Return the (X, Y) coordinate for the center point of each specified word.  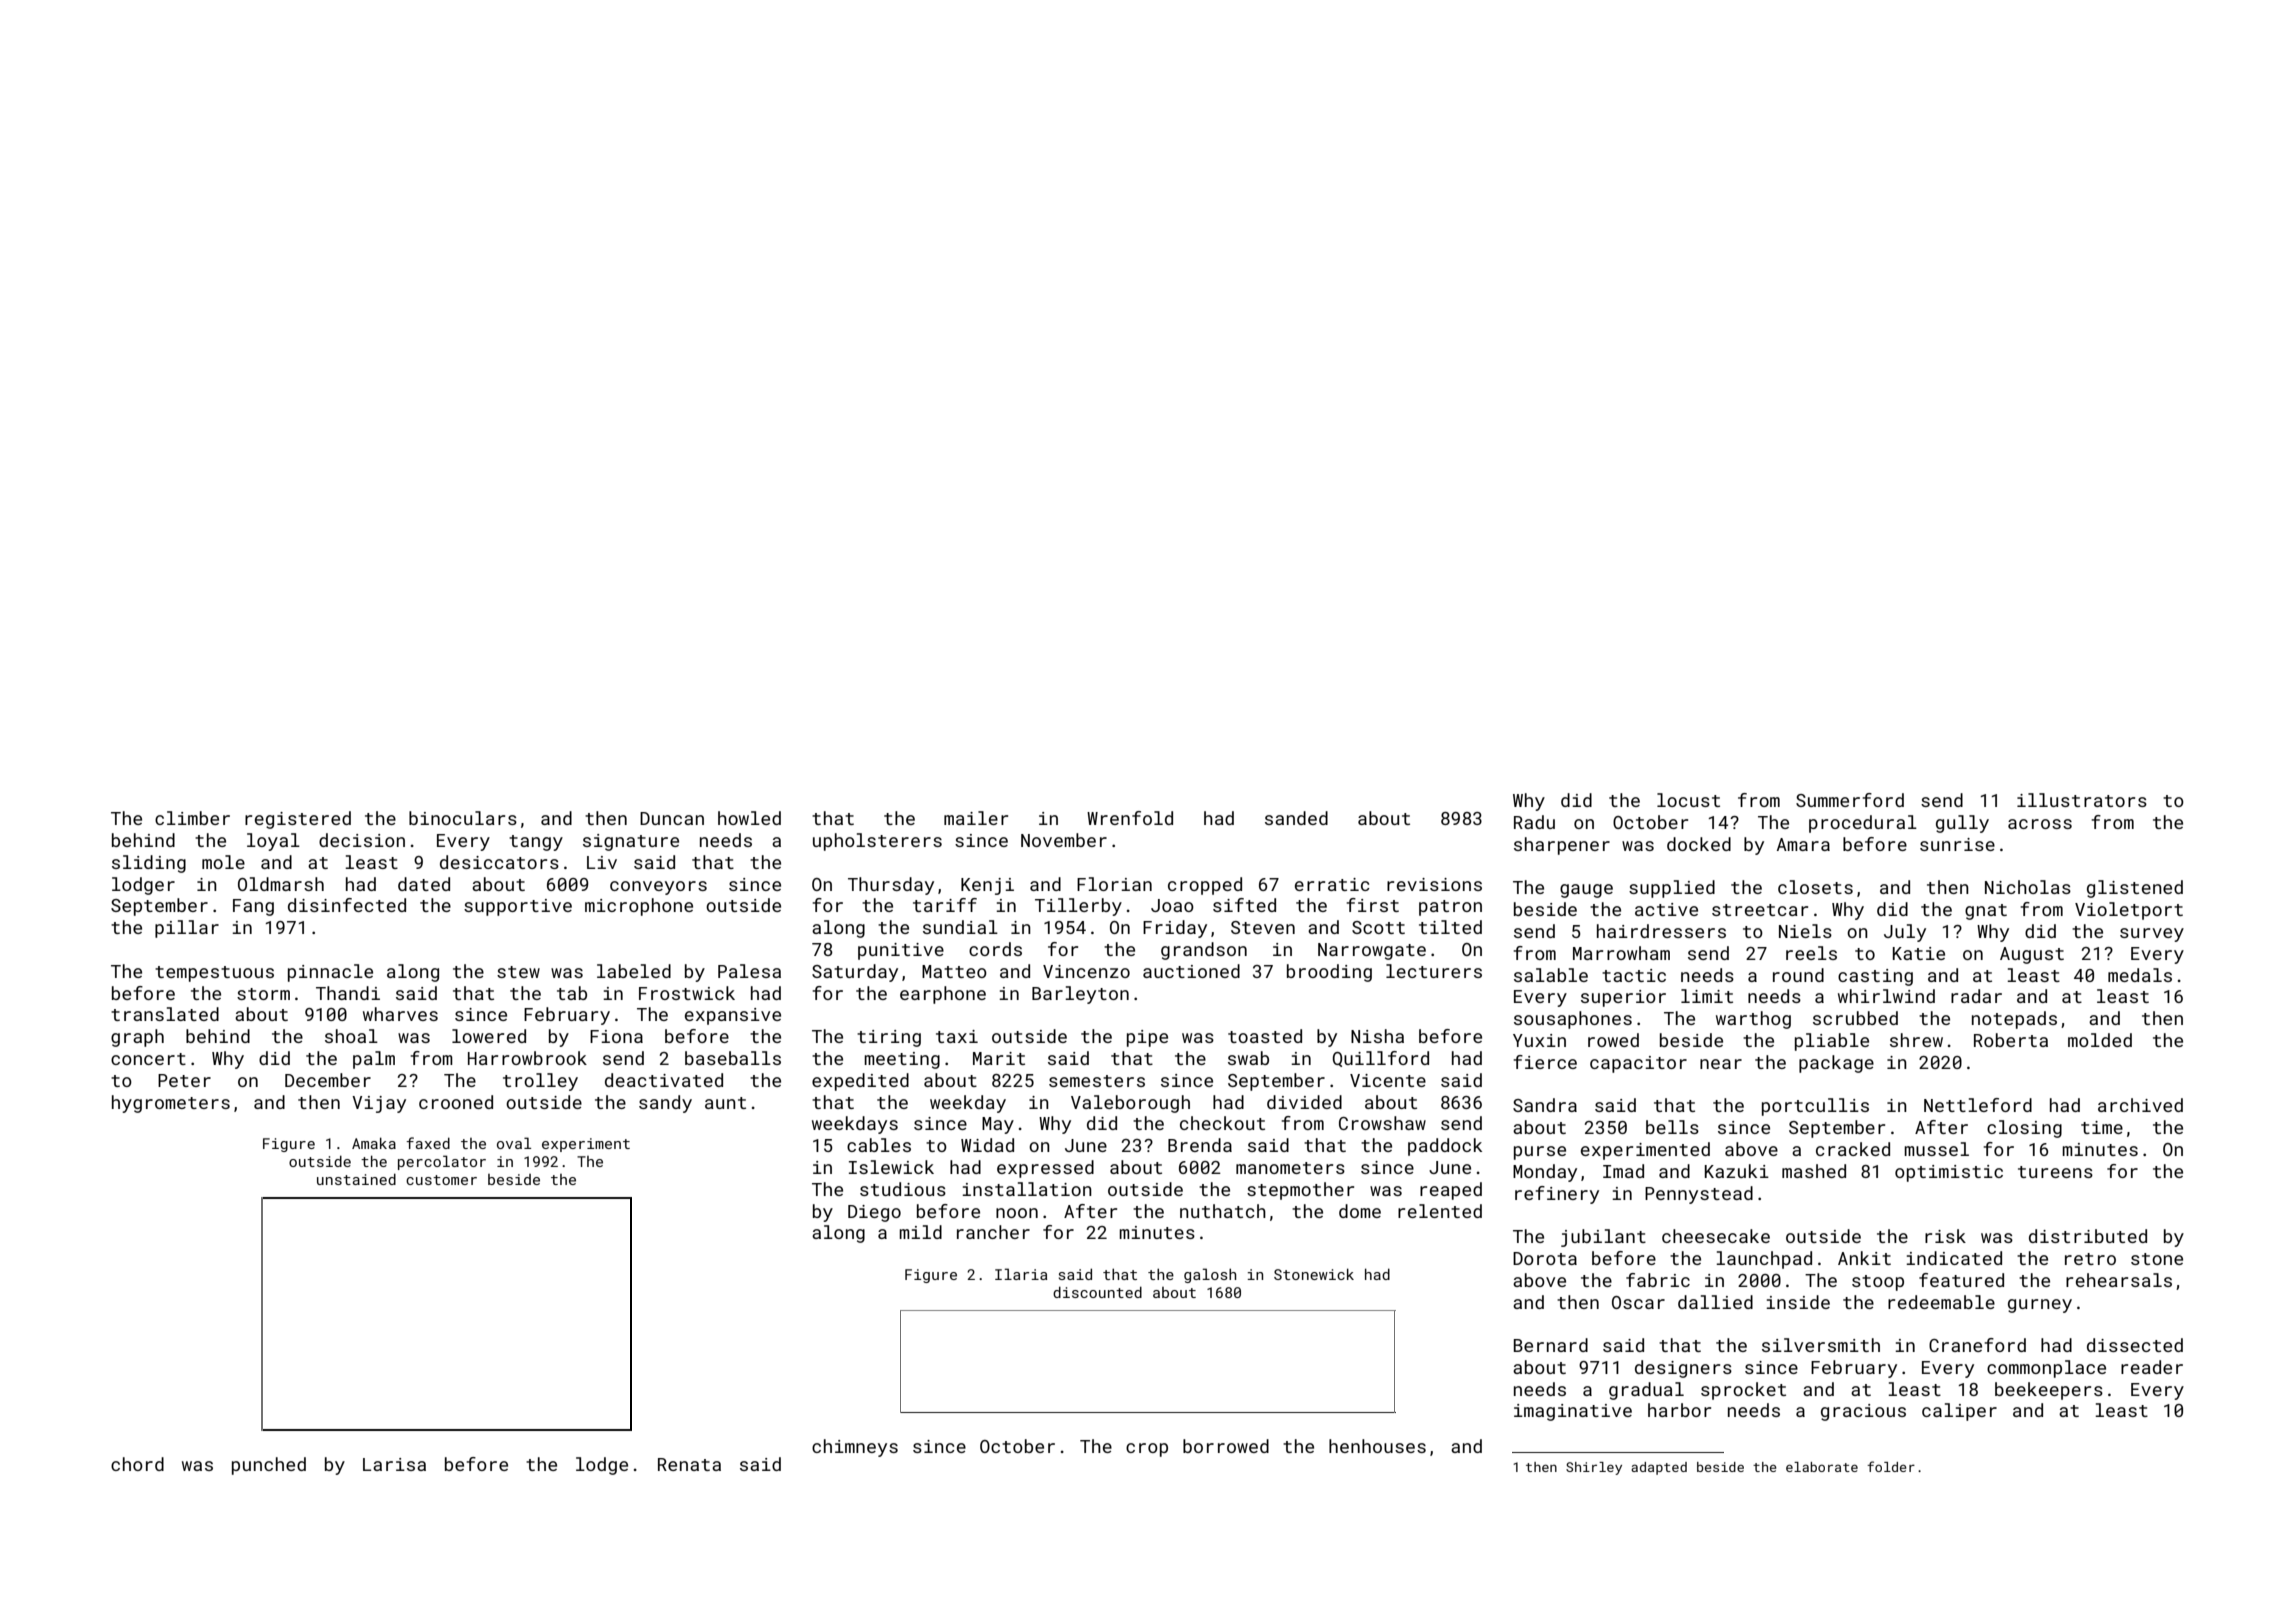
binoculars (463, 818)
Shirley (1594, 1468)
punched (269, 1466)
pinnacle (330, 973)
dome (1360, 1211)
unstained (356, 1179)
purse (1540, 1153)
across (2040, 824)
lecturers (1434, 971)
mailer (976, 818)
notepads (2014, 1020)
